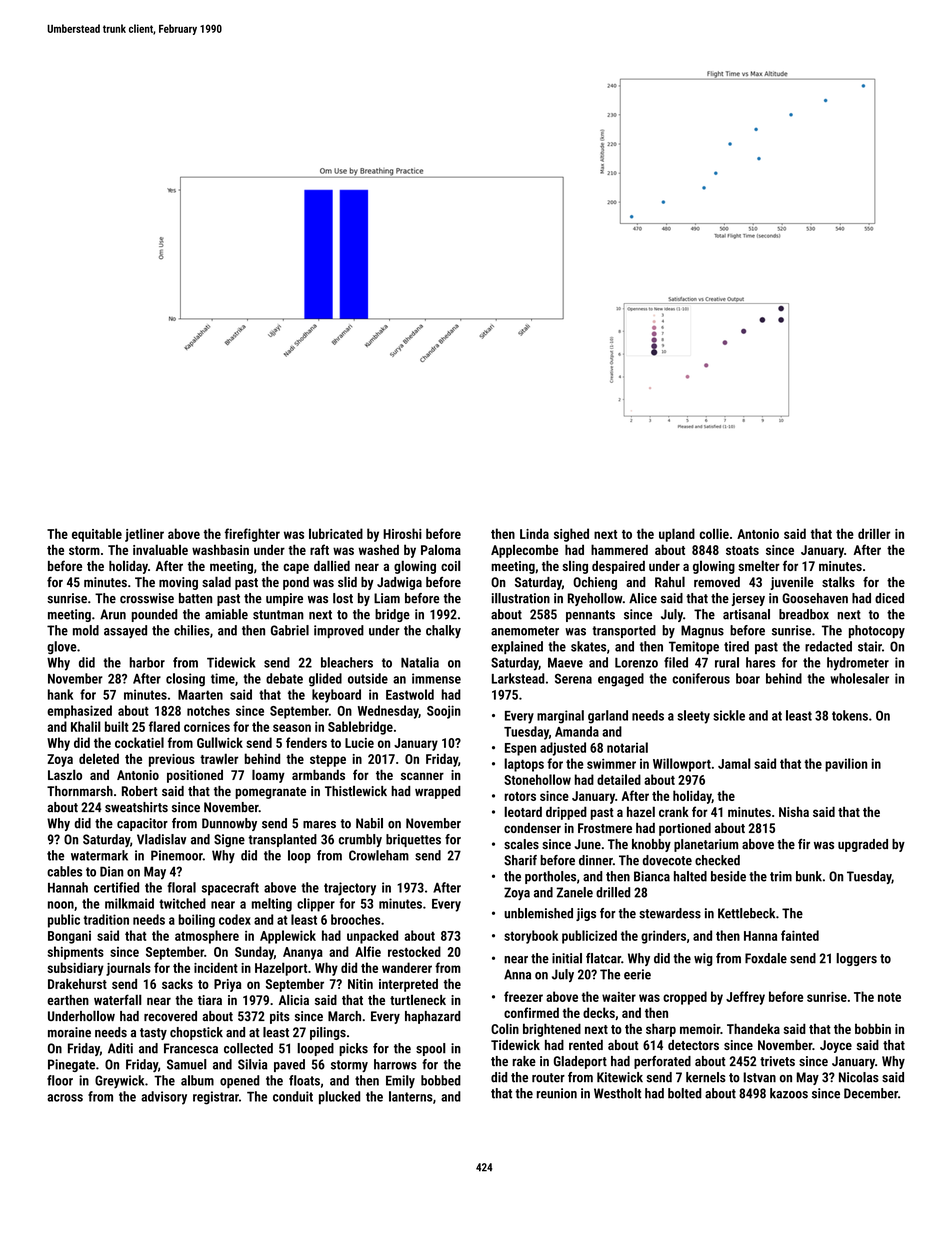  I want to click on confirmed, so click(531, 1012).
